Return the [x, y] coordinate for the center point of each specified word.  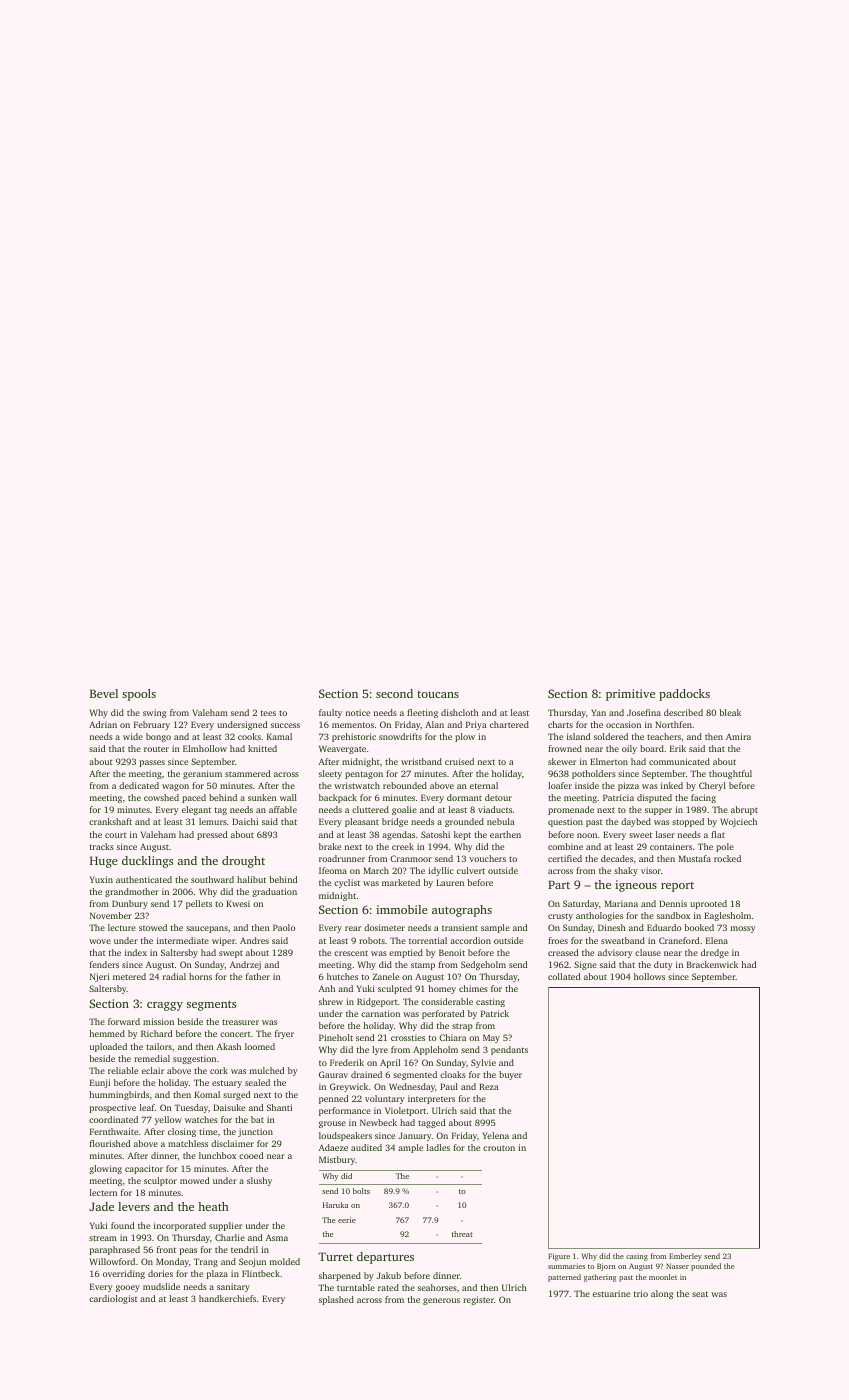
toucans [438, 694]
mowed [194, 1180]
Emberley [685, 1257]
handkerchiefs [227, 1298]
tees [268, 713]
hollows [649, 976]
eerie [347, 1220]
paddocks [684, 695]
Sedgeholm [483, 965]
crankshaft [110, 821]
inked [672, 785]
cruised [459, 761]
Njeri [99, 977]
